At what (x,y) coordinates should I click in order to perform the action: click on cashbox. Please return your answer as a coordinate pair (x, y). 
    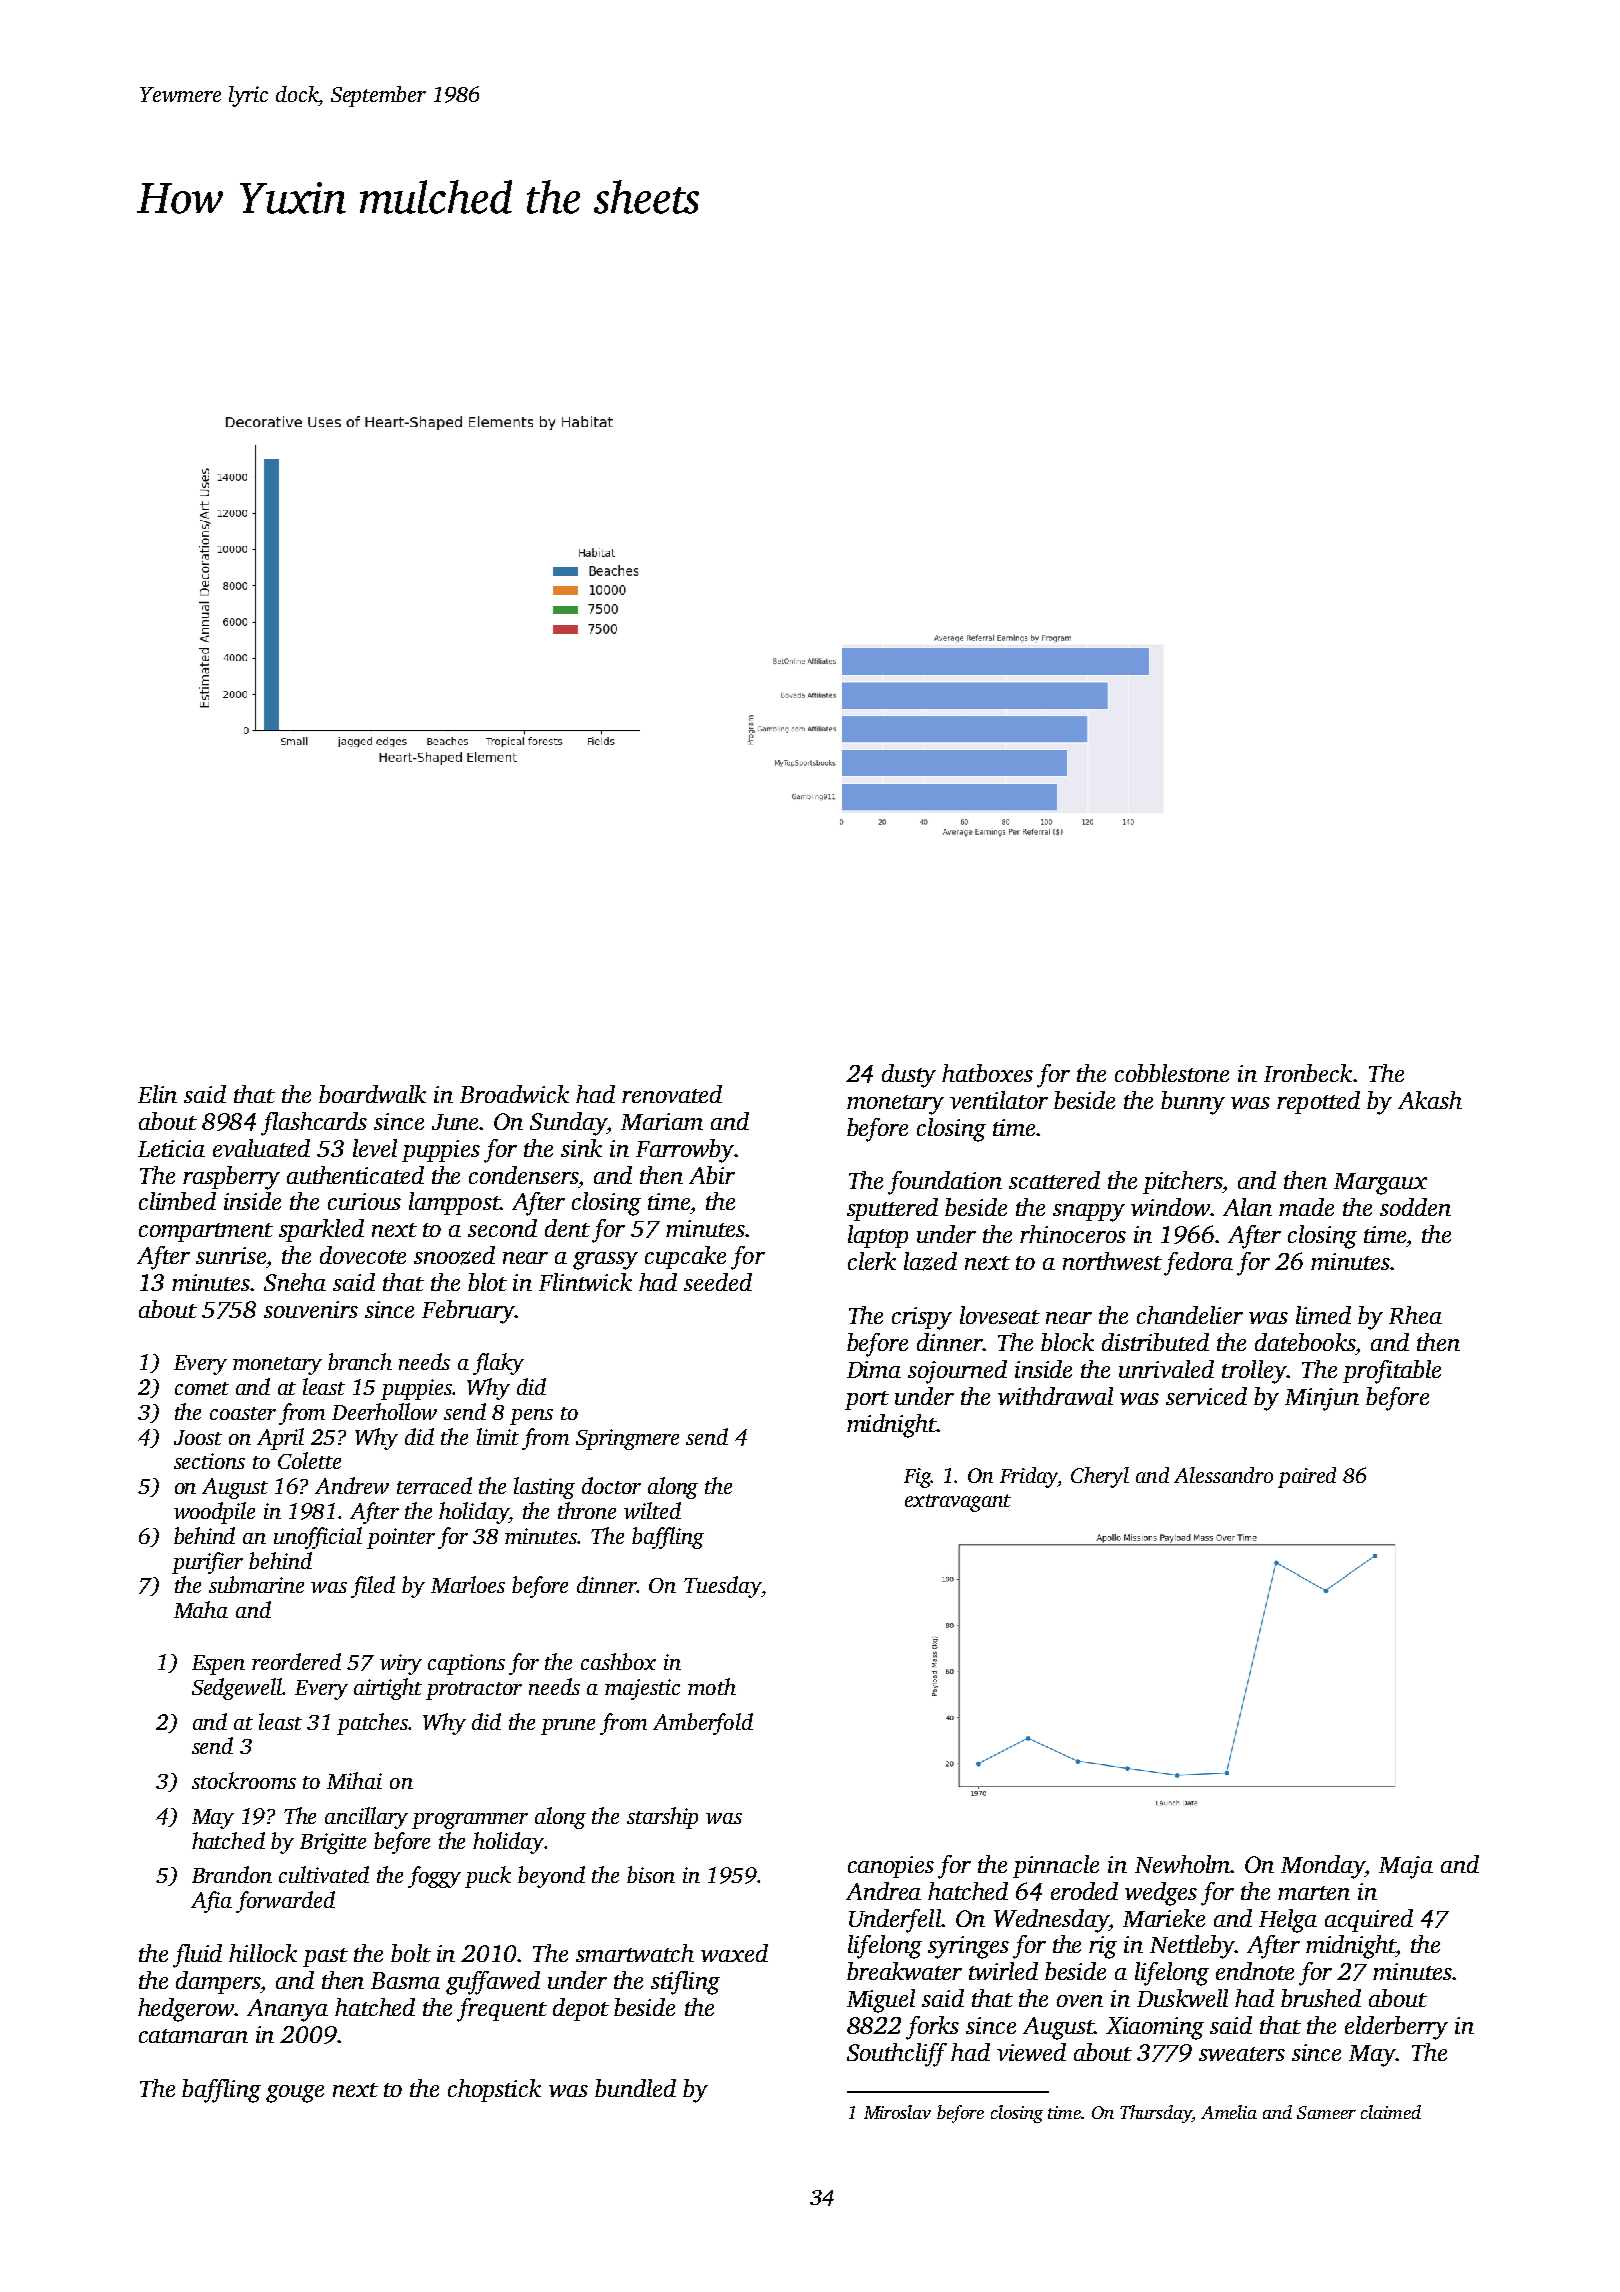
    Looking at the image, I should click on (618, 1661).
